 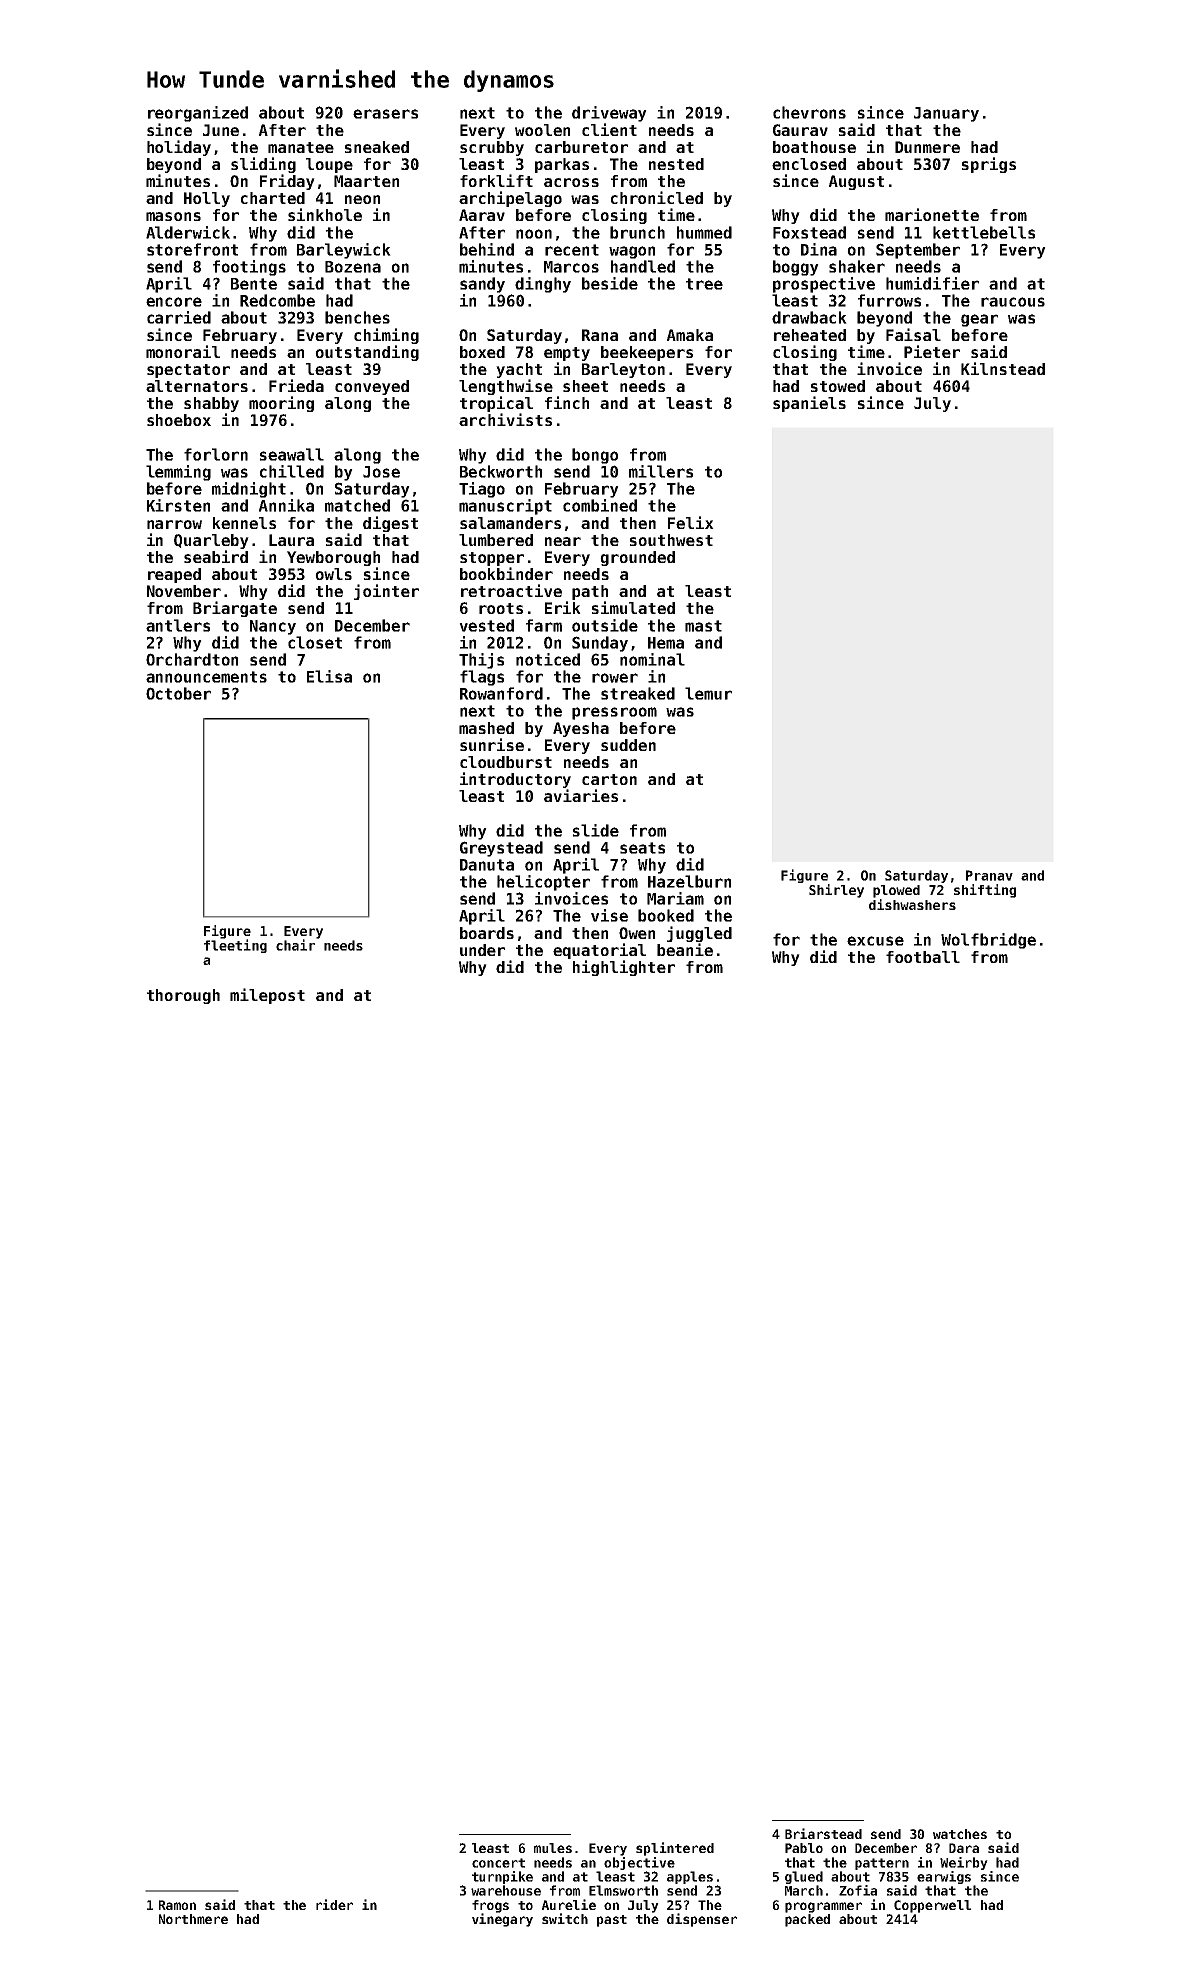 What do you see at coordinates (385, 114) in the page?
I see `erasers` at bounding box center [385, 114].
